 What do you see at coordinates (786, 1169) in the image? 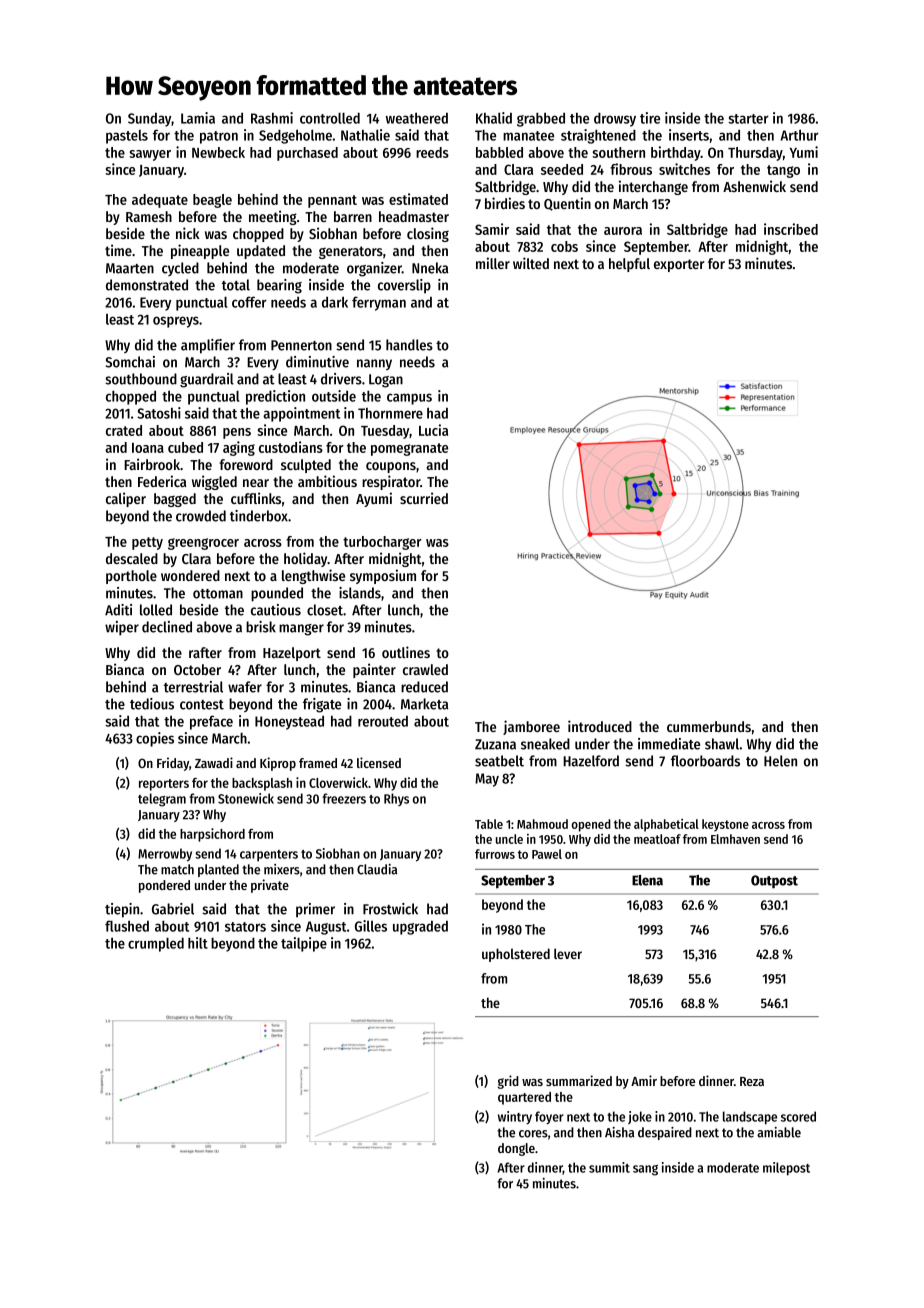
I see `milepost` at bounding box center [786, 1169].
